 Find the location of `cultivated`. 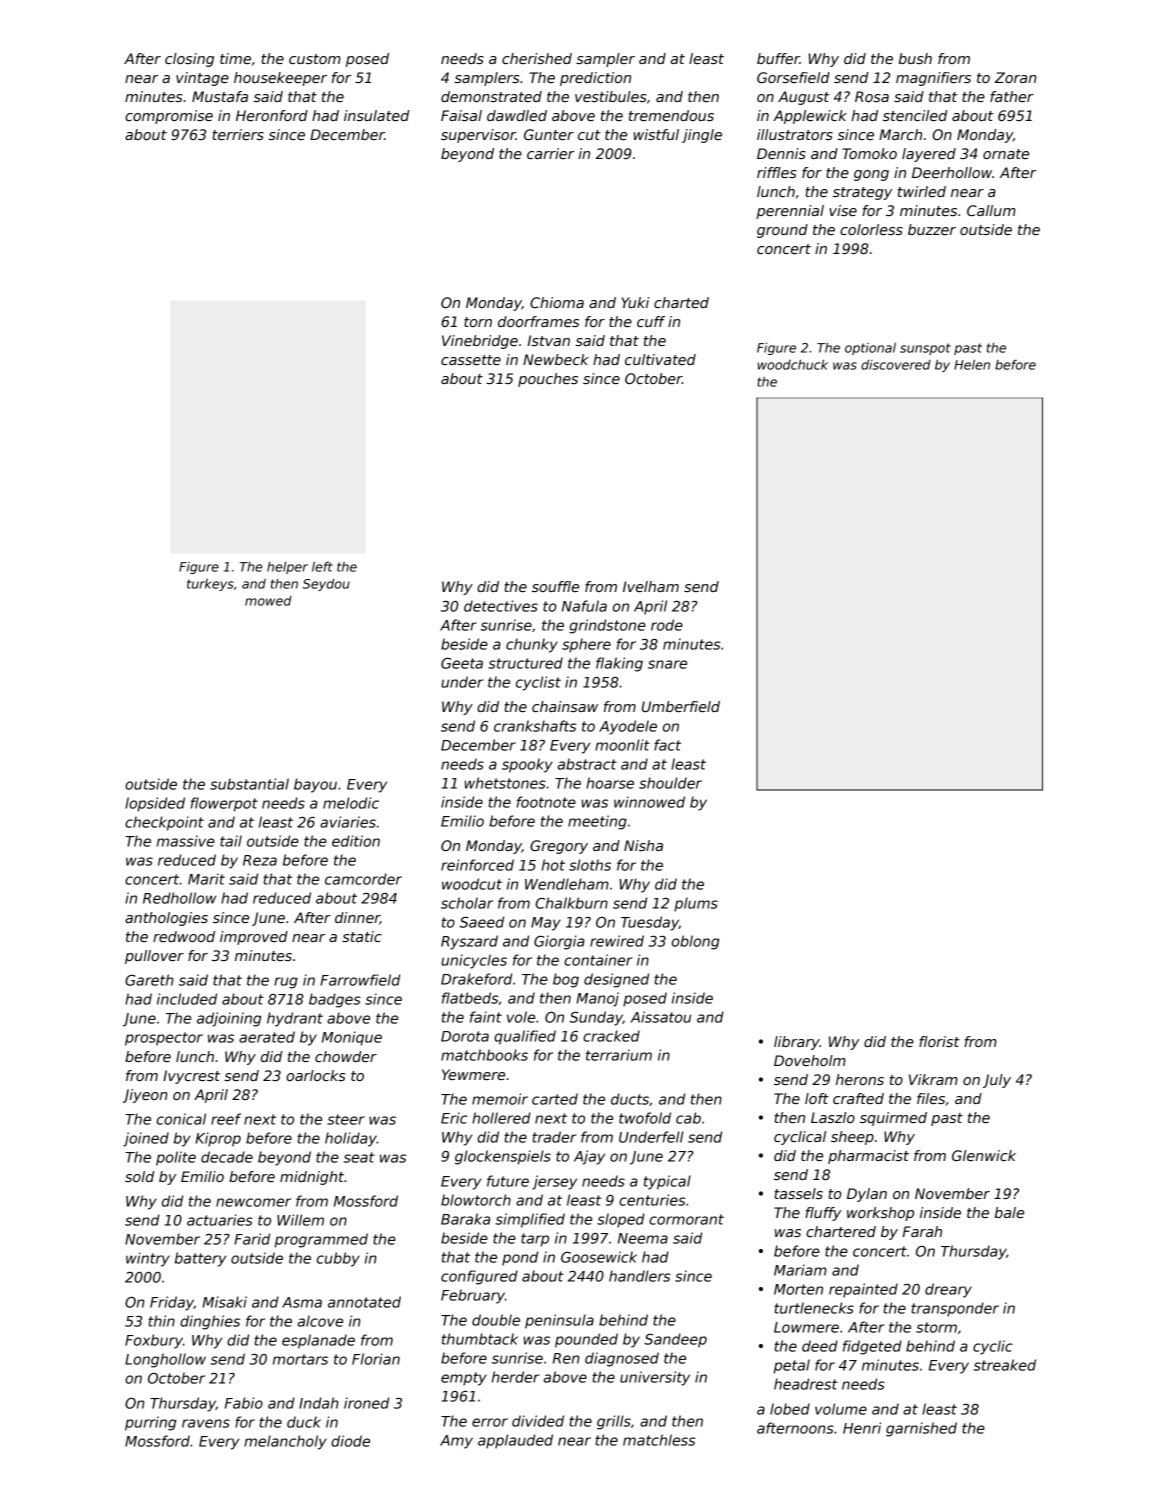

cultivated is located at coordinates (660, 359).
